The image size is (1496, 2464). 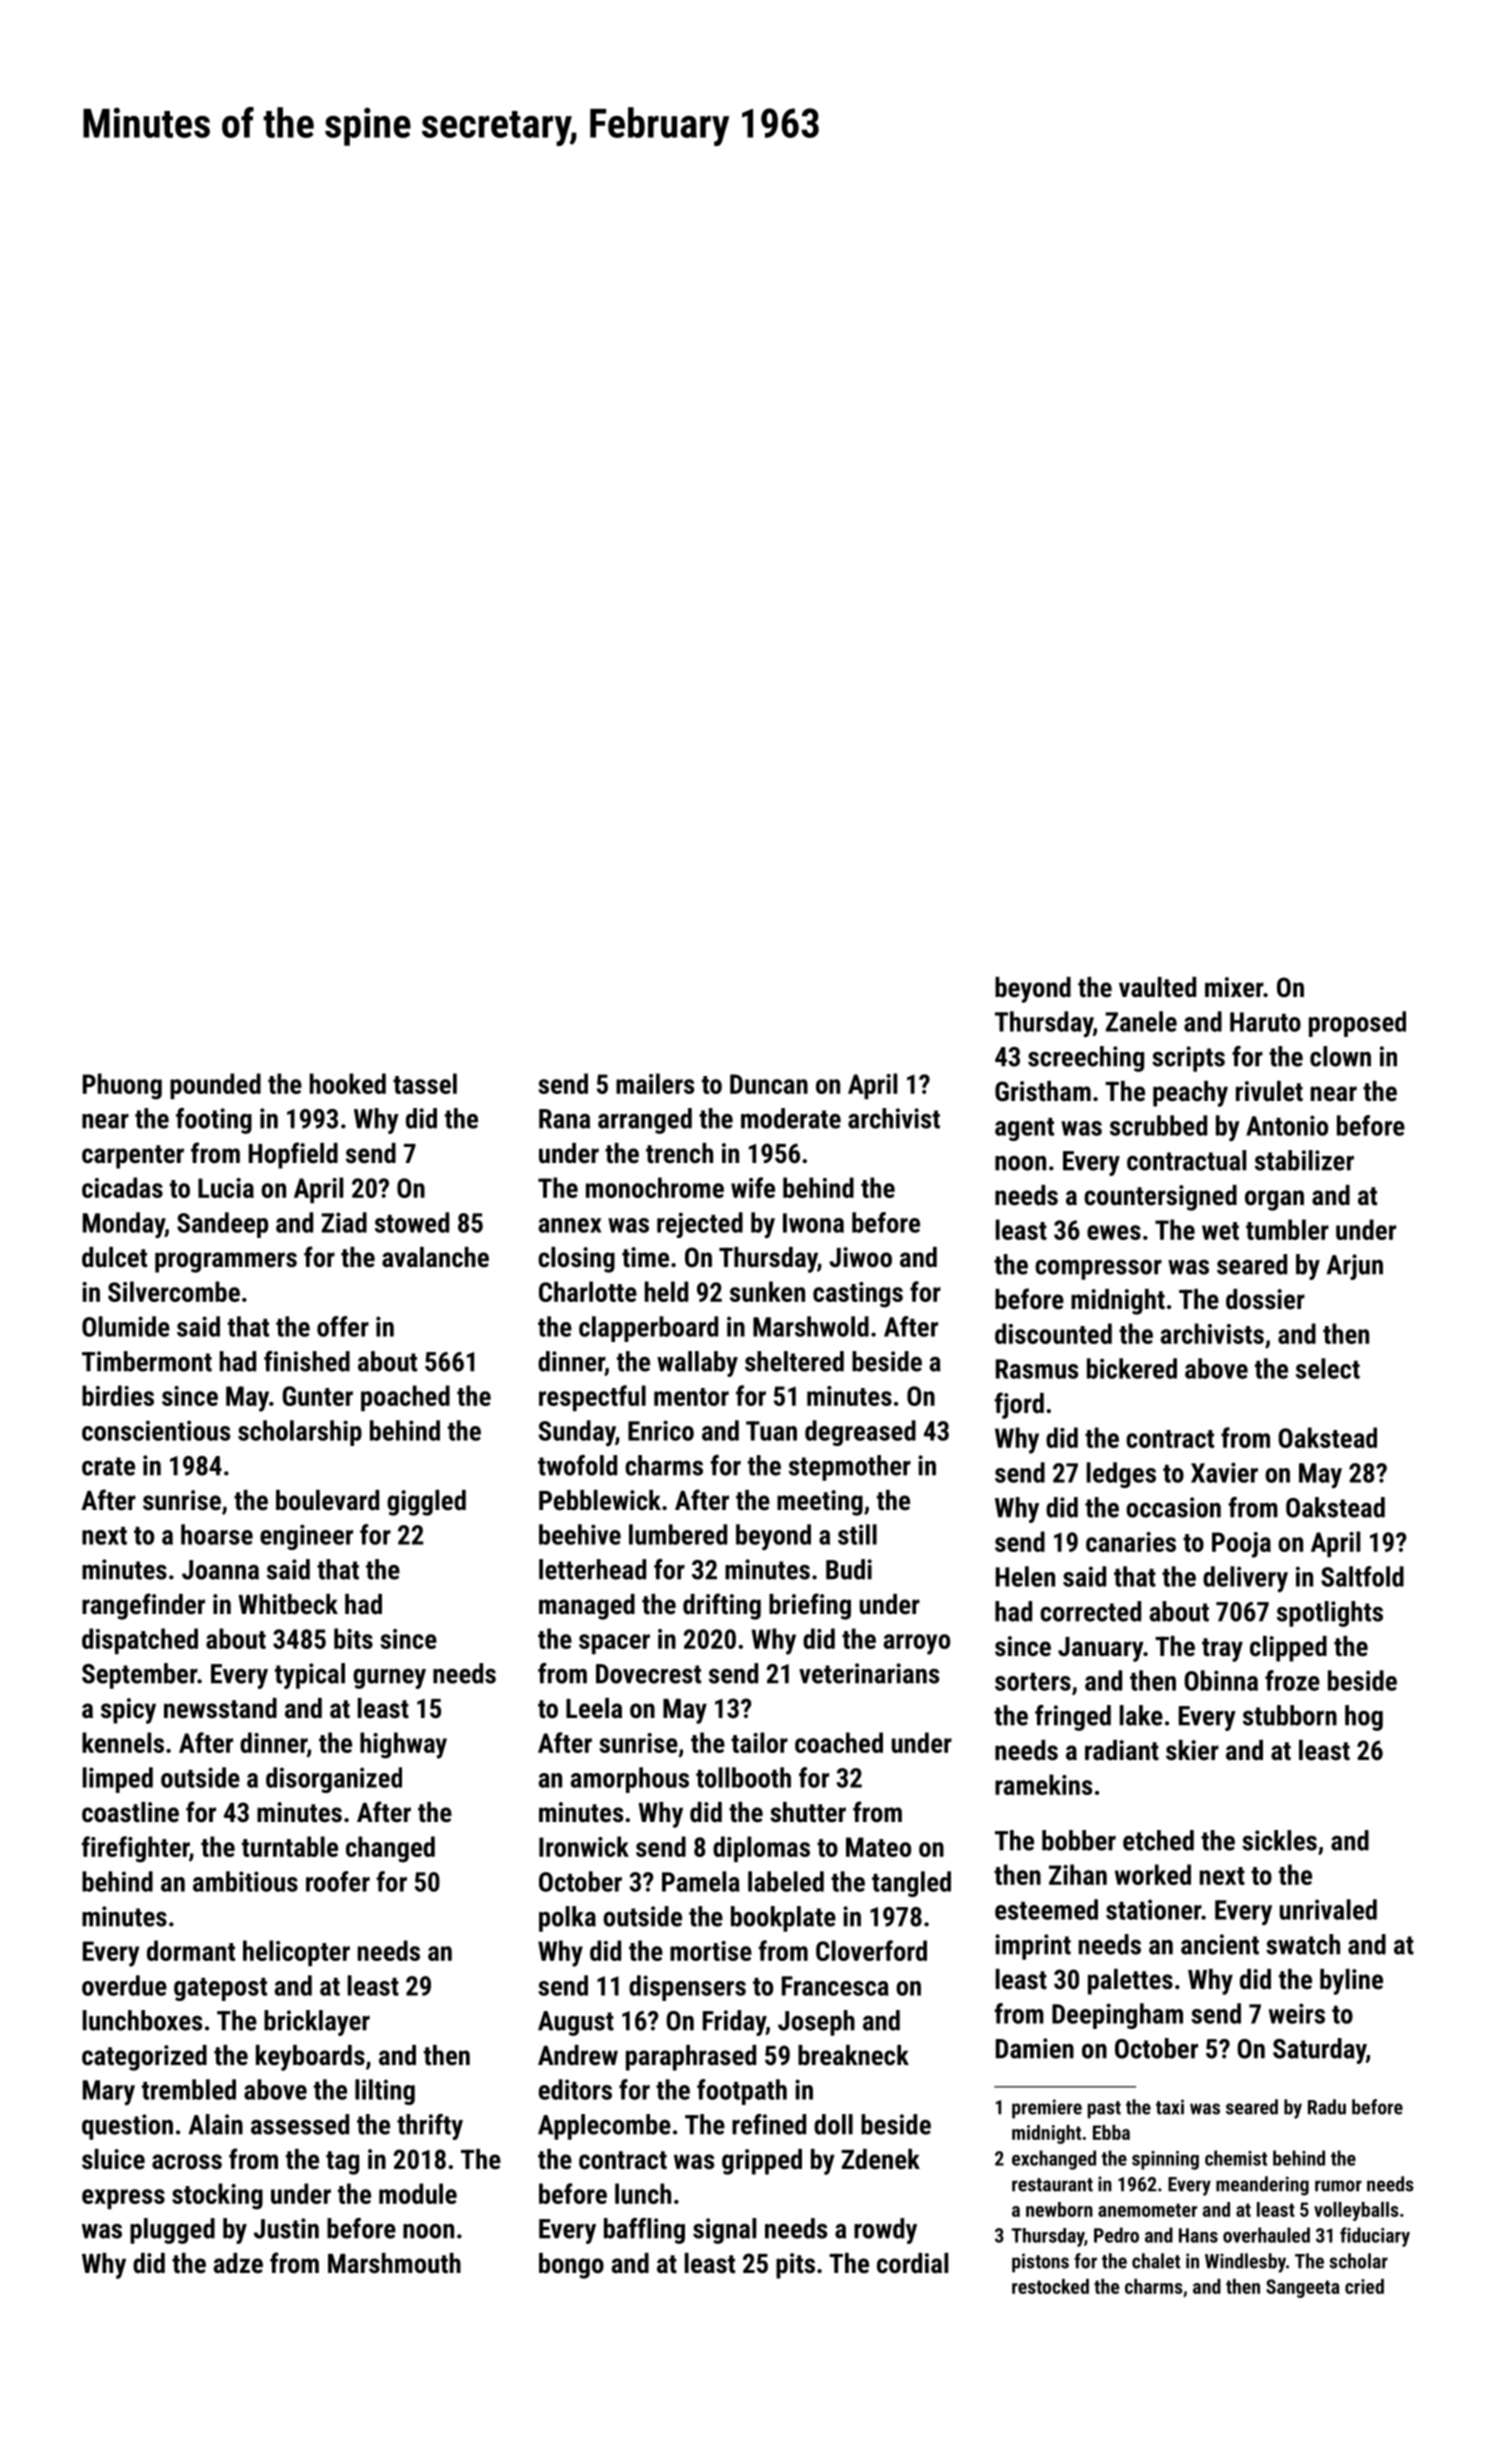 What do you see at coordinates (1104, 2110) in the screenshot?
I see `past` at bounding box center [1104, 2110].
